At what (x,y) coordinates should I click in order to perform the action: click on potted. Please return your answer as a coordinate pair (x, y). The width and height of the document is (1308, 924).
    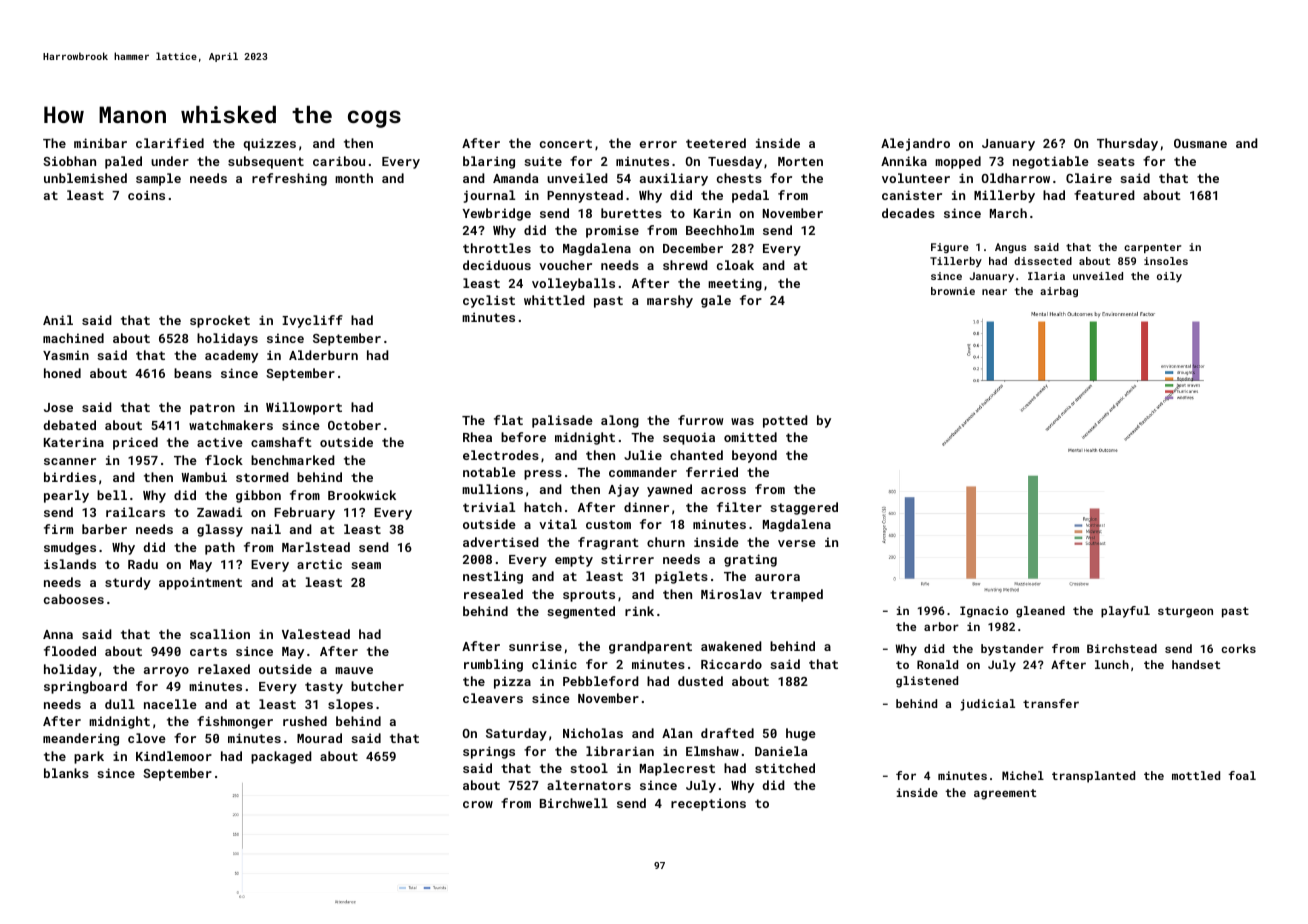
    Looking at the image, I should click on (785, 421).
